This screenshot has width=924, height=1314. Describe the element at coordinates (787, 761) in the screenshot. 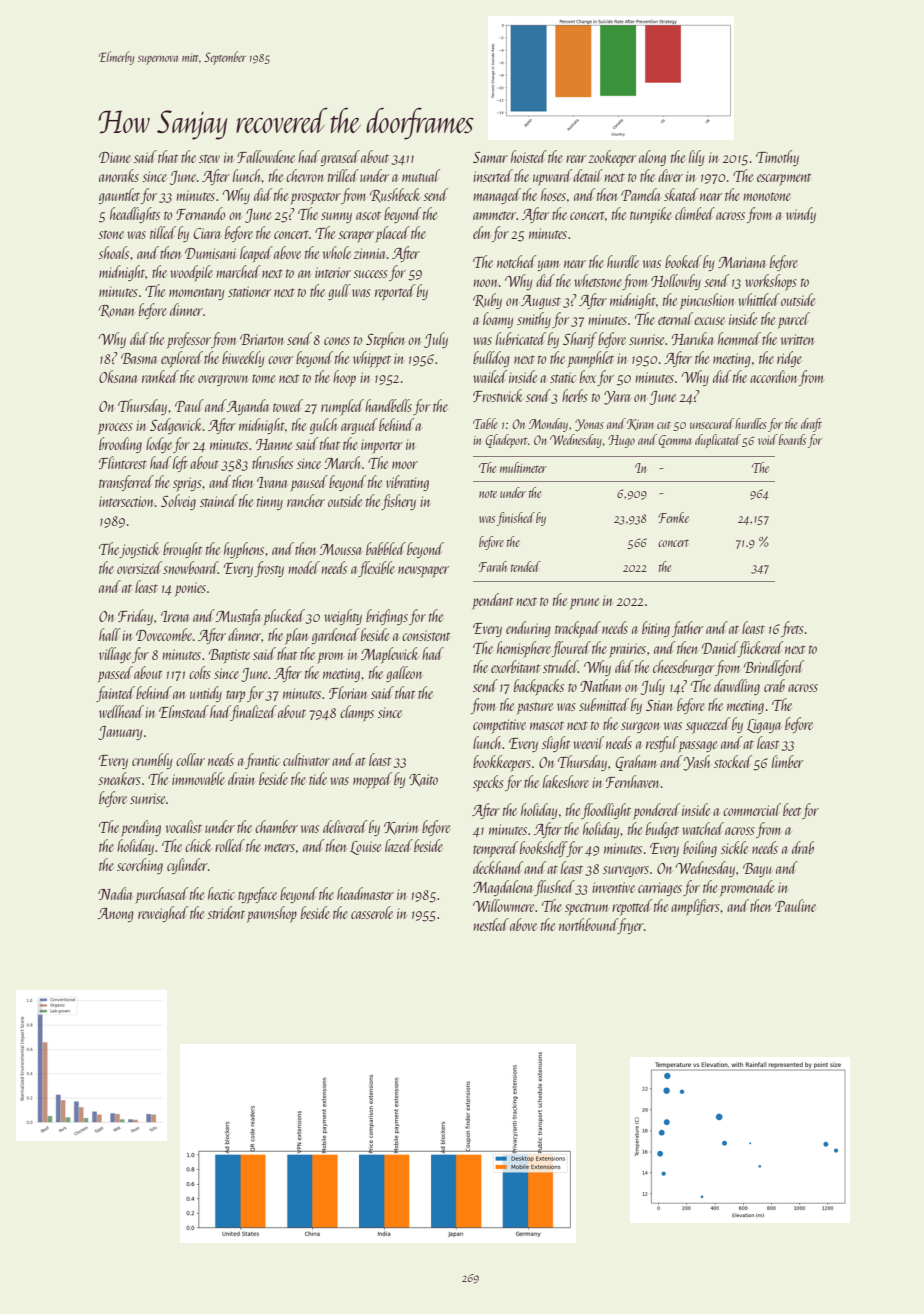

I see `limber` at that location.
